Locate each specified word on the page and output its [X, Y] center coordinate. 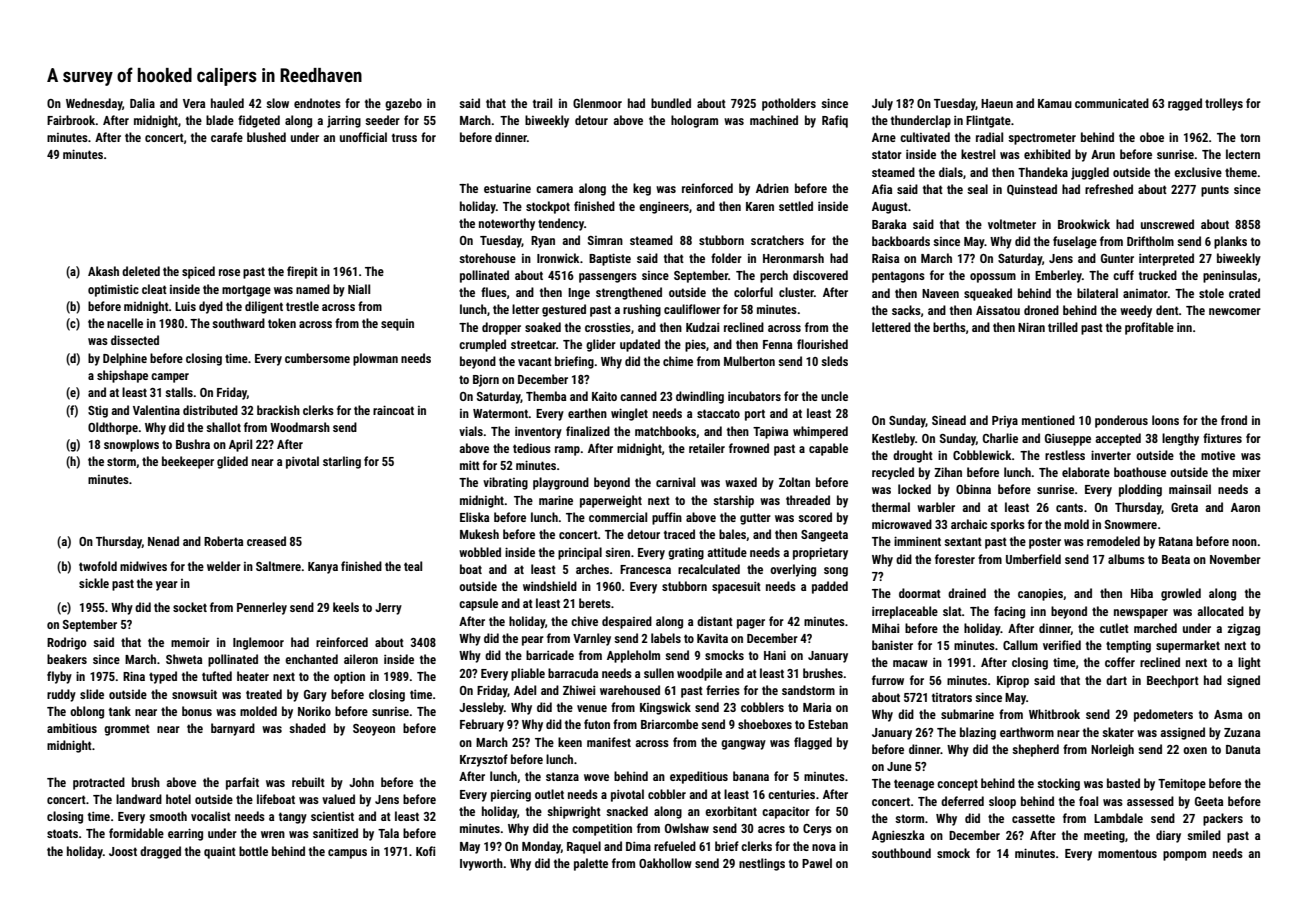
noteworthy [507, 224]
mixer [1247, 472]
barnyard [233, 729]
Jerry [388, 609]
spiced [198, 272]
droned [1041, 310]
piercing [511, 795]
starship [733, 501]
